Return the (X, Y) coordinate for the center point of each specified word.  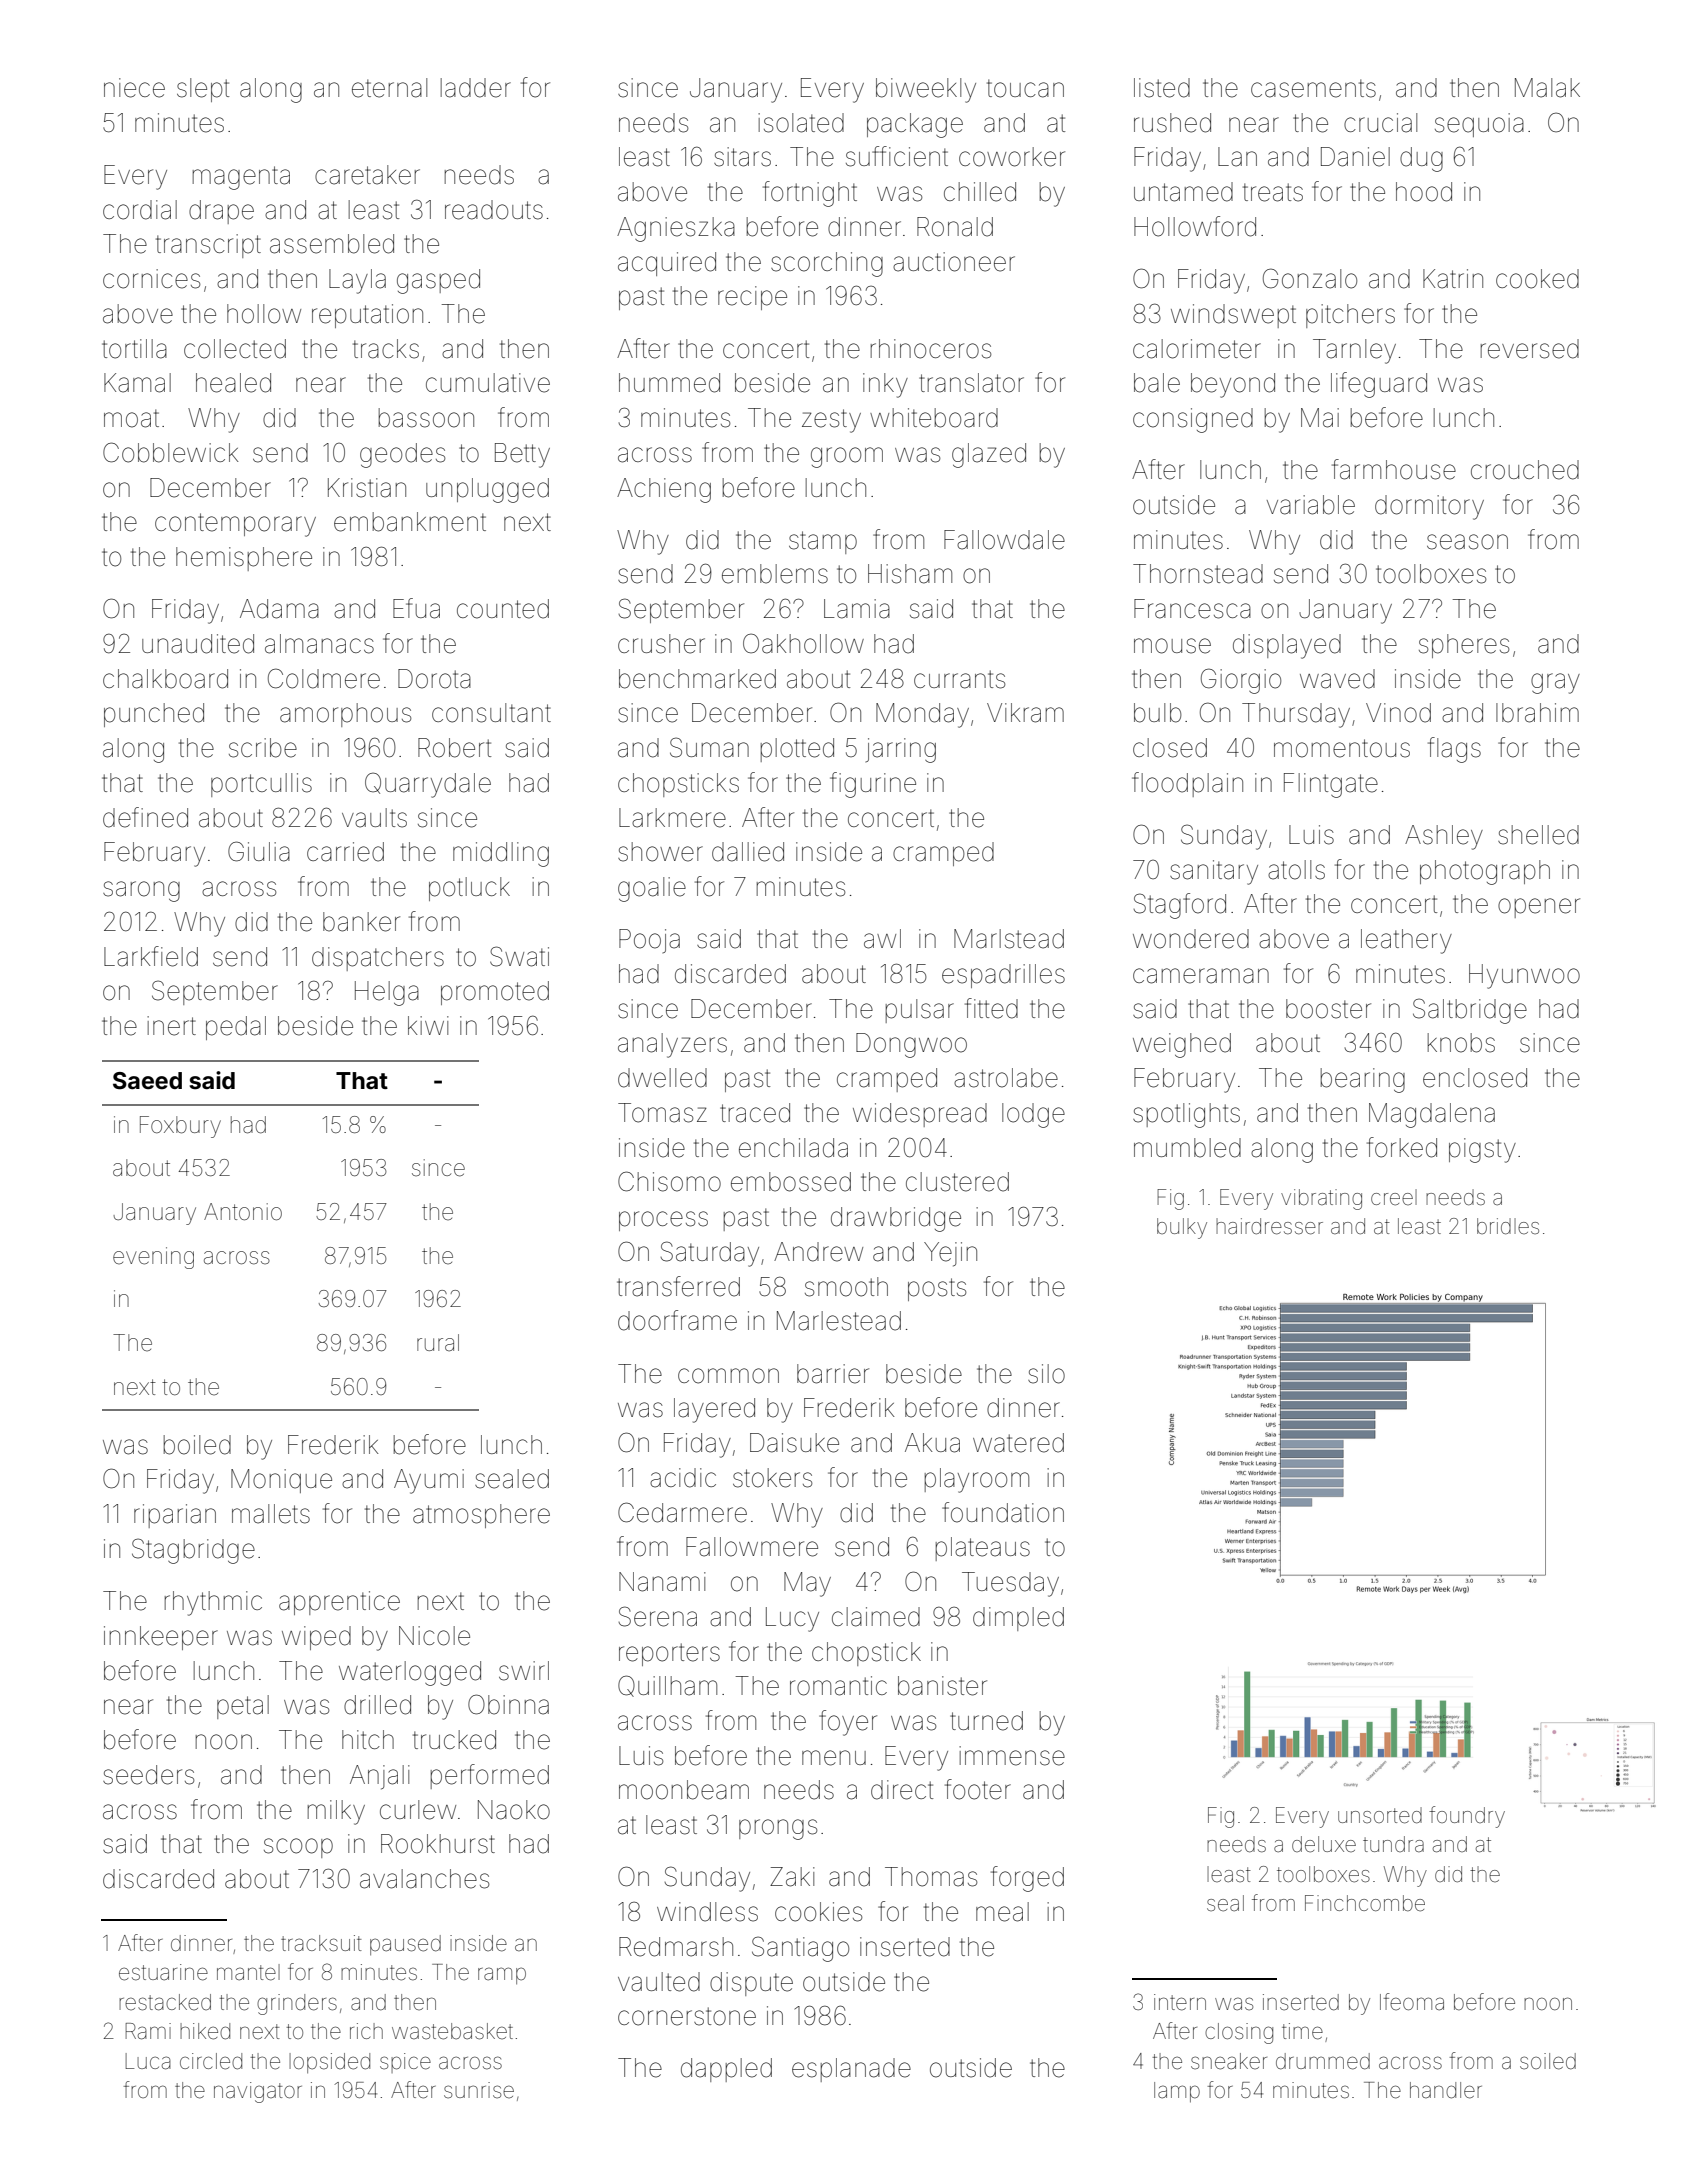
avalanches (424, 1879)
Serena (658, 1616)
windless (707, 1912)
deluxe (1324, 1844)
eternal (389, 88)
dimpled (1018, 1619)
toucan (1025, 88)
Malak (1547, 88)
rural (438, 1343)
